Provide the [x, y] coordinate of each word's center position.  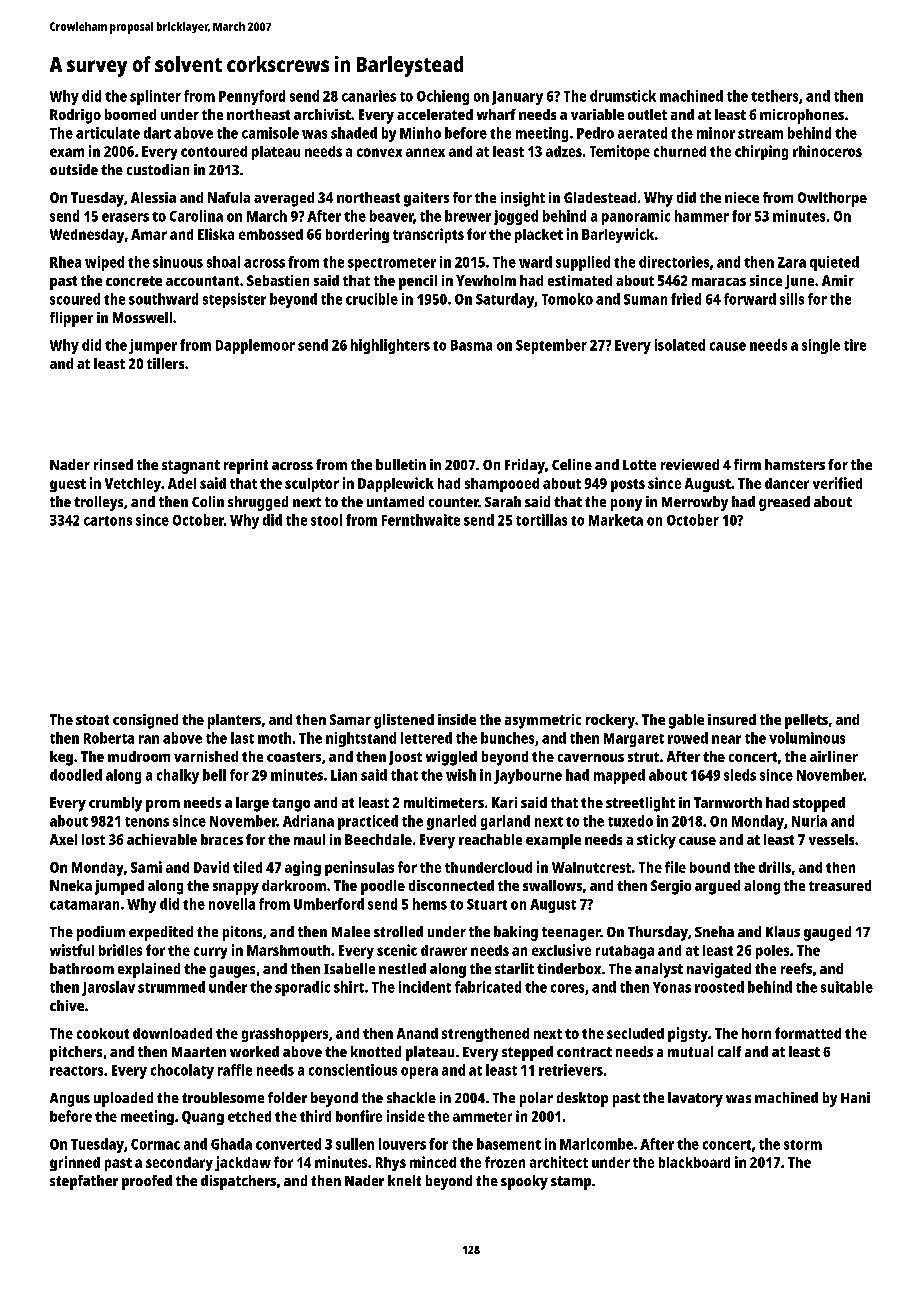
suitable [847, 987]
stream [760, 134]
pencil [418, 282]
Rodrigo [75, 116]
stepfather [84, 1182]
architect [559, 1162]
